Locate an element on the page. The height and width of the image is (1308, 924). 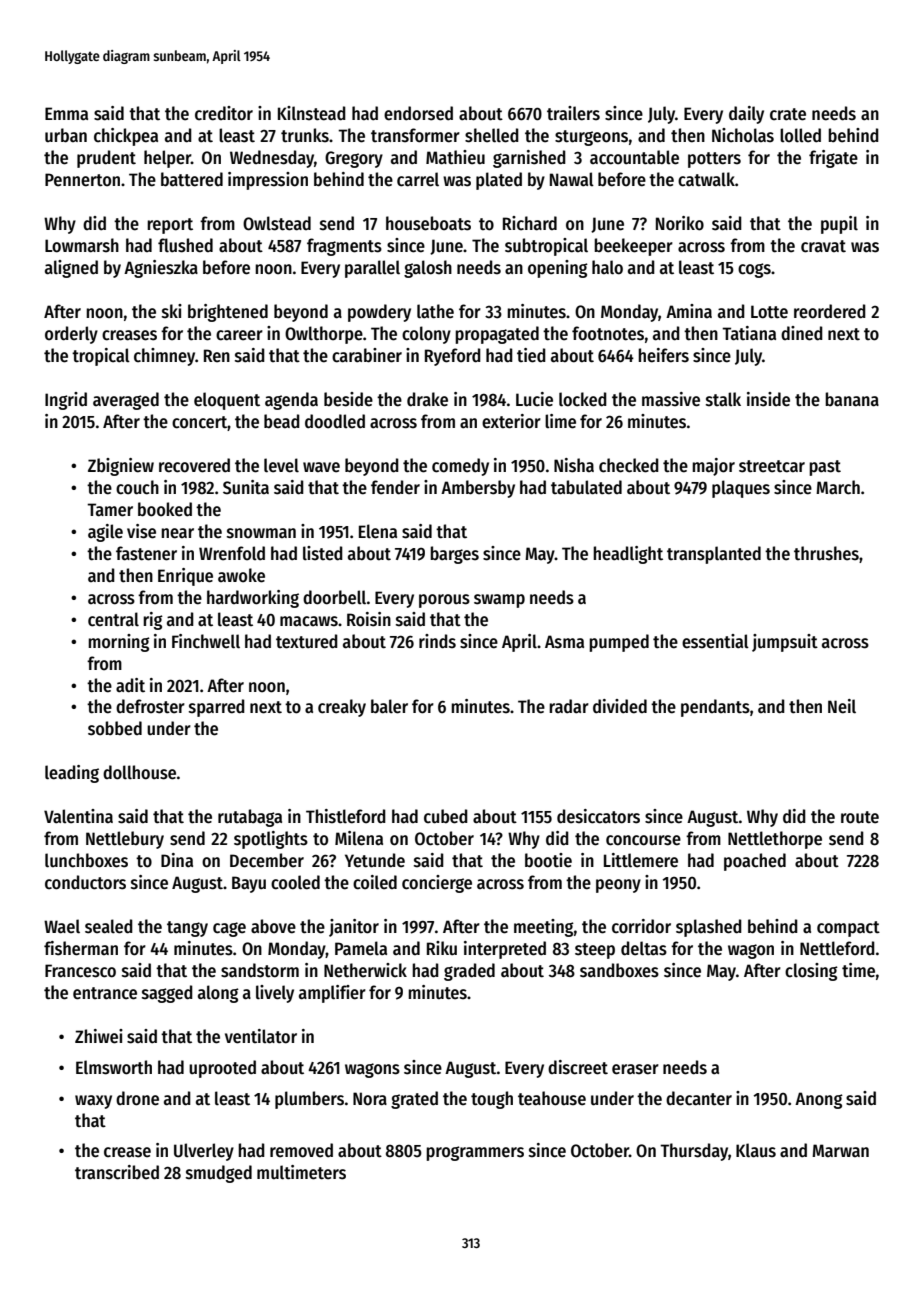
Owlstead is located at coordinates (277, 223).
